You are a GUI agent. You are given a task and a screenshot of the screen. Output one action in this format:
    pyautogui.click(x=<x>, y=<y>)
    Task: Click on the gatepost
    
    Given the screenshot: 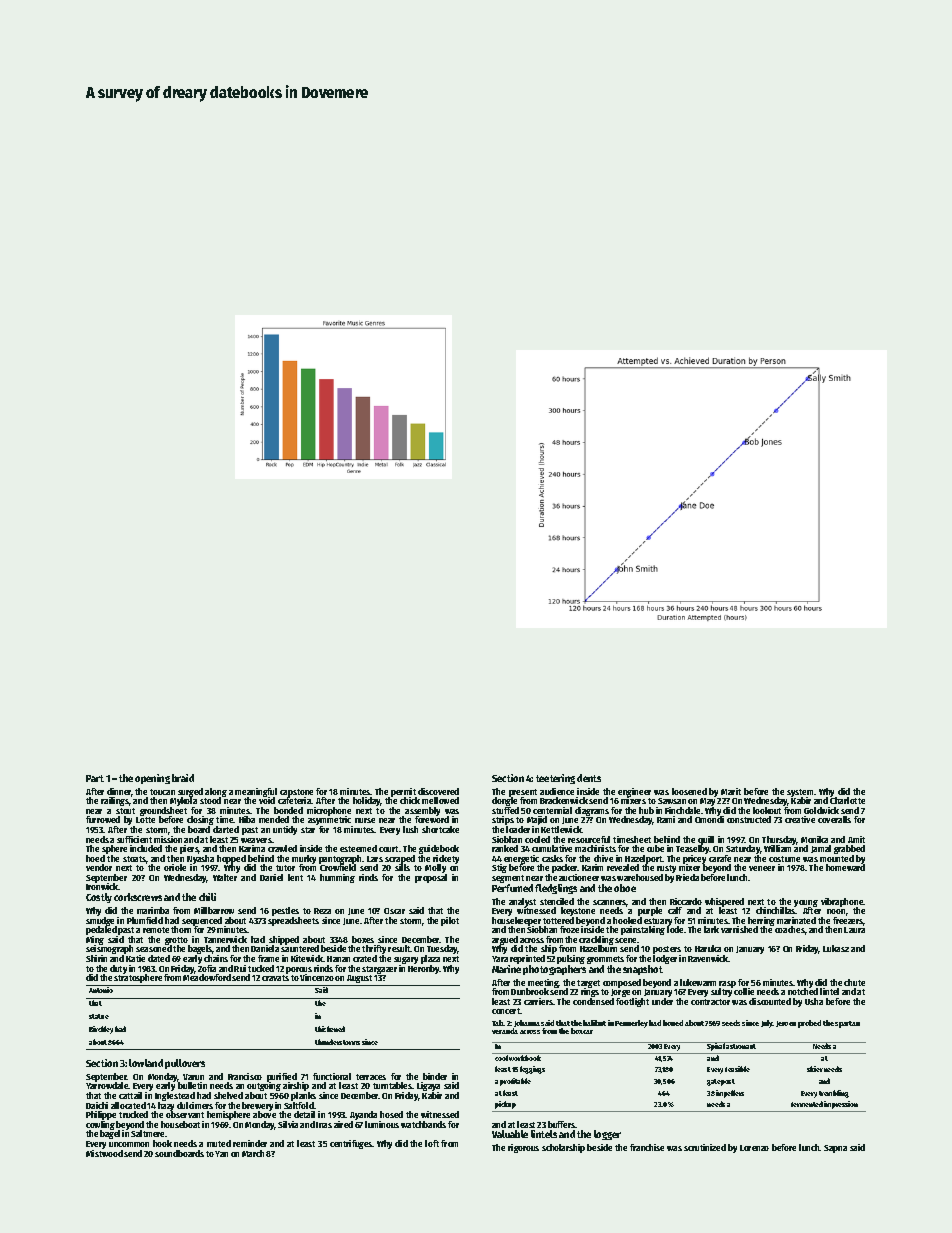 What is the action you would take?
    pyautogui.click(x=721, y=1082)
